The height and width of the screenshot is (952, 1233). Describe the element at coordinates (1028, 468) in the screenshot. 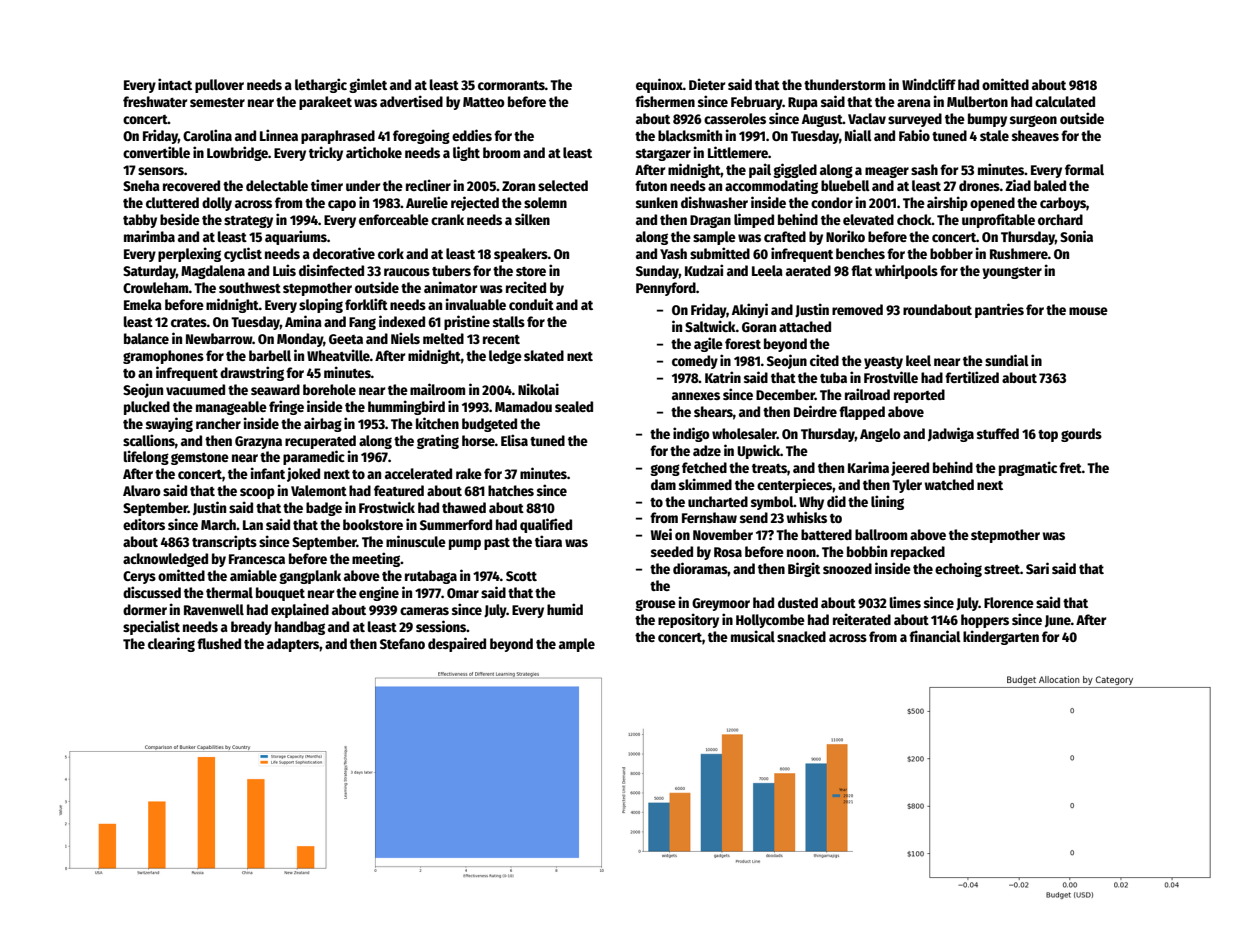

I see `pragmatic` at that location.
